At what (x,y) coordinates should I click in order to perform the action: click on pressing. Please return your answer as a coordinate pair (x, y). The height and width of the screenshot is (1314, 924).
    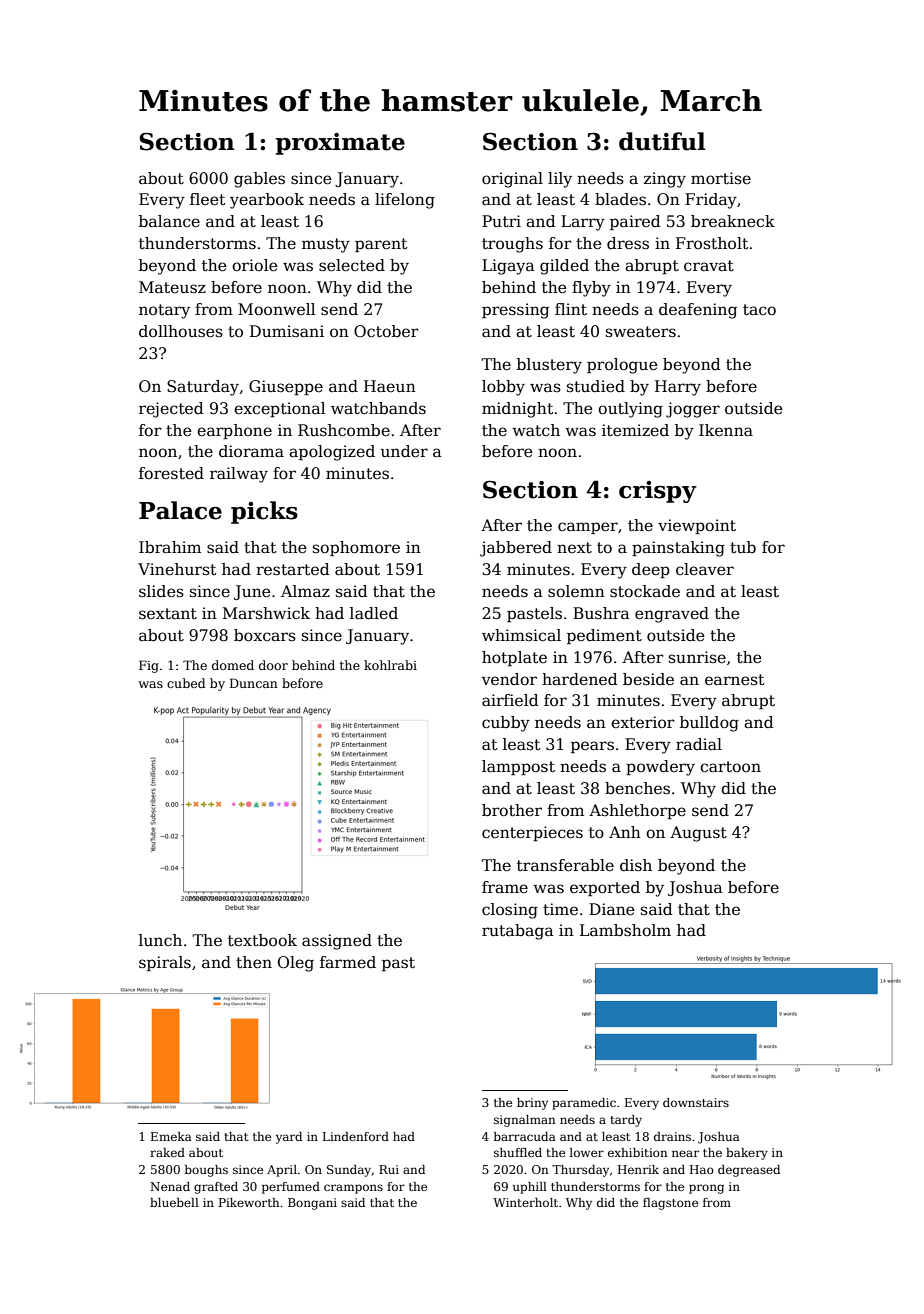
    Looking at the image, I should click on (515, 311).
